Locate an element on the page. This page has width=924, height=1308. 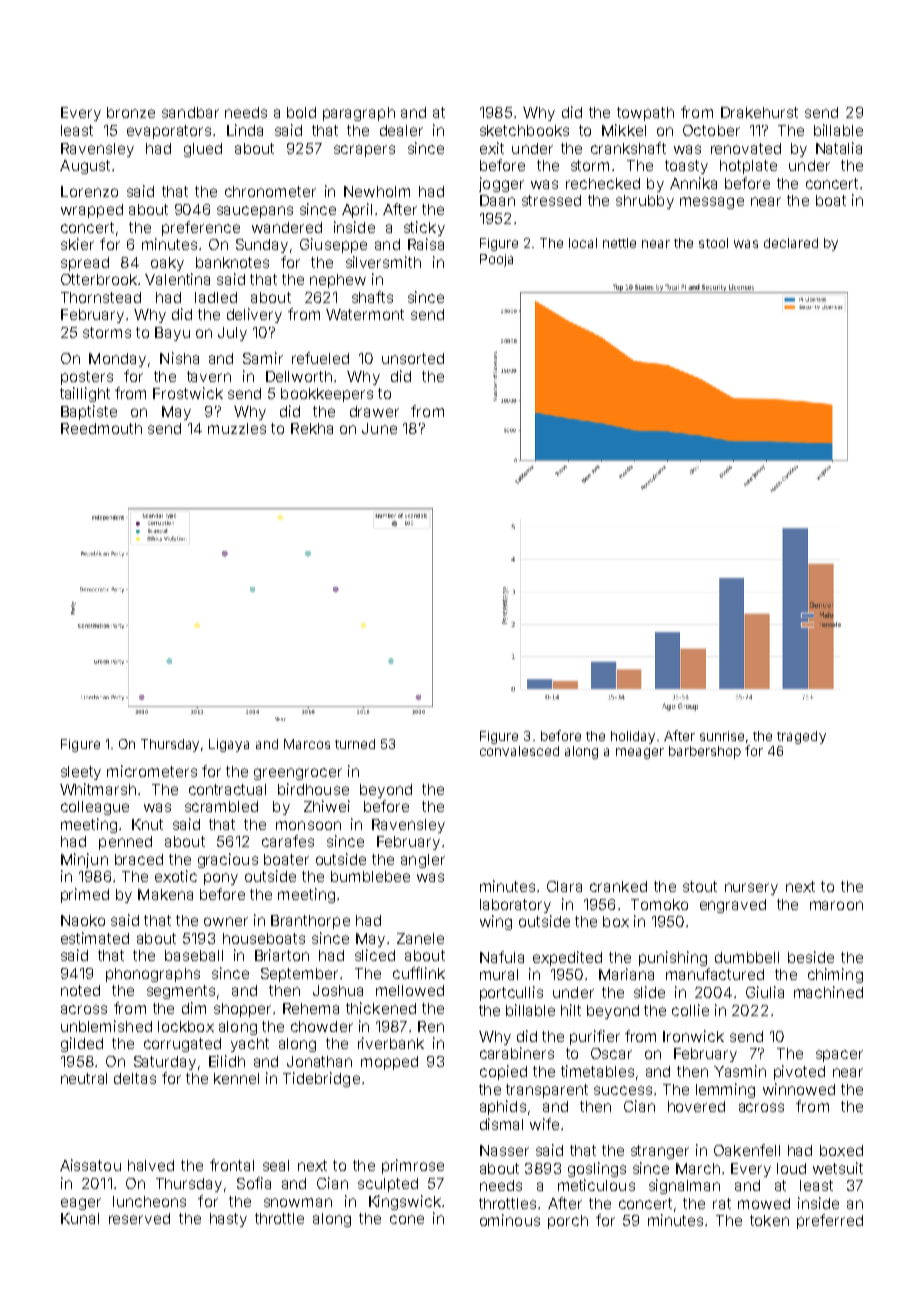
paragraph is located at coordinates (359, 114).
